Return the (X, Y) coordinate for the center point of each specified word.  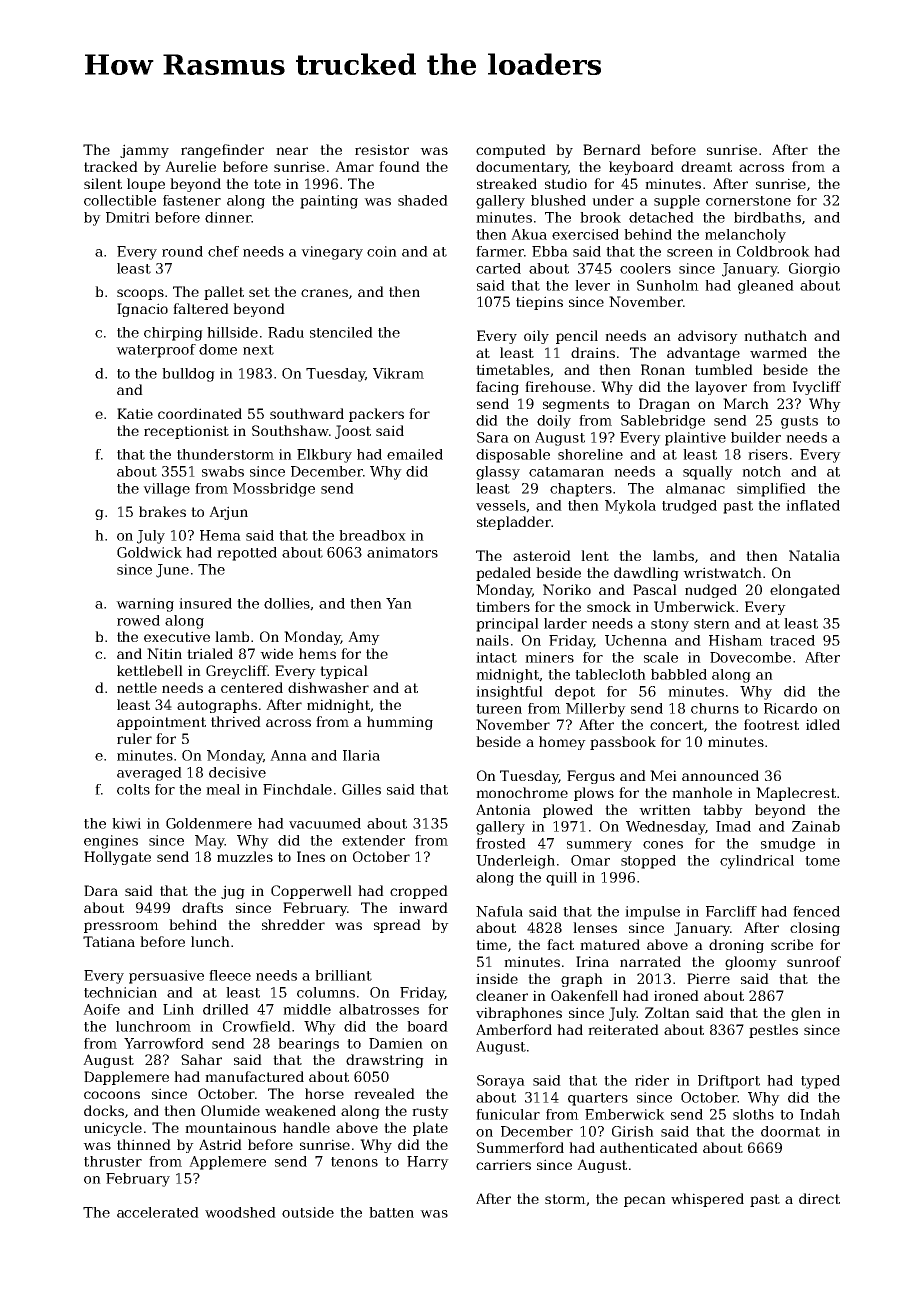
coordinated (200, 413)
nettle (137, 687)
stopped (648, 862)
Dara (101, 890)
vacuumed (325, 823)
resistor (382, 149)
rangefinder (222, 151)
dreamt (706, 166)
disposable (513, 456)
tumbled (724, 369)
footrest (771, 724)
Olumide (230, 1110)
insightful (509, 693)
